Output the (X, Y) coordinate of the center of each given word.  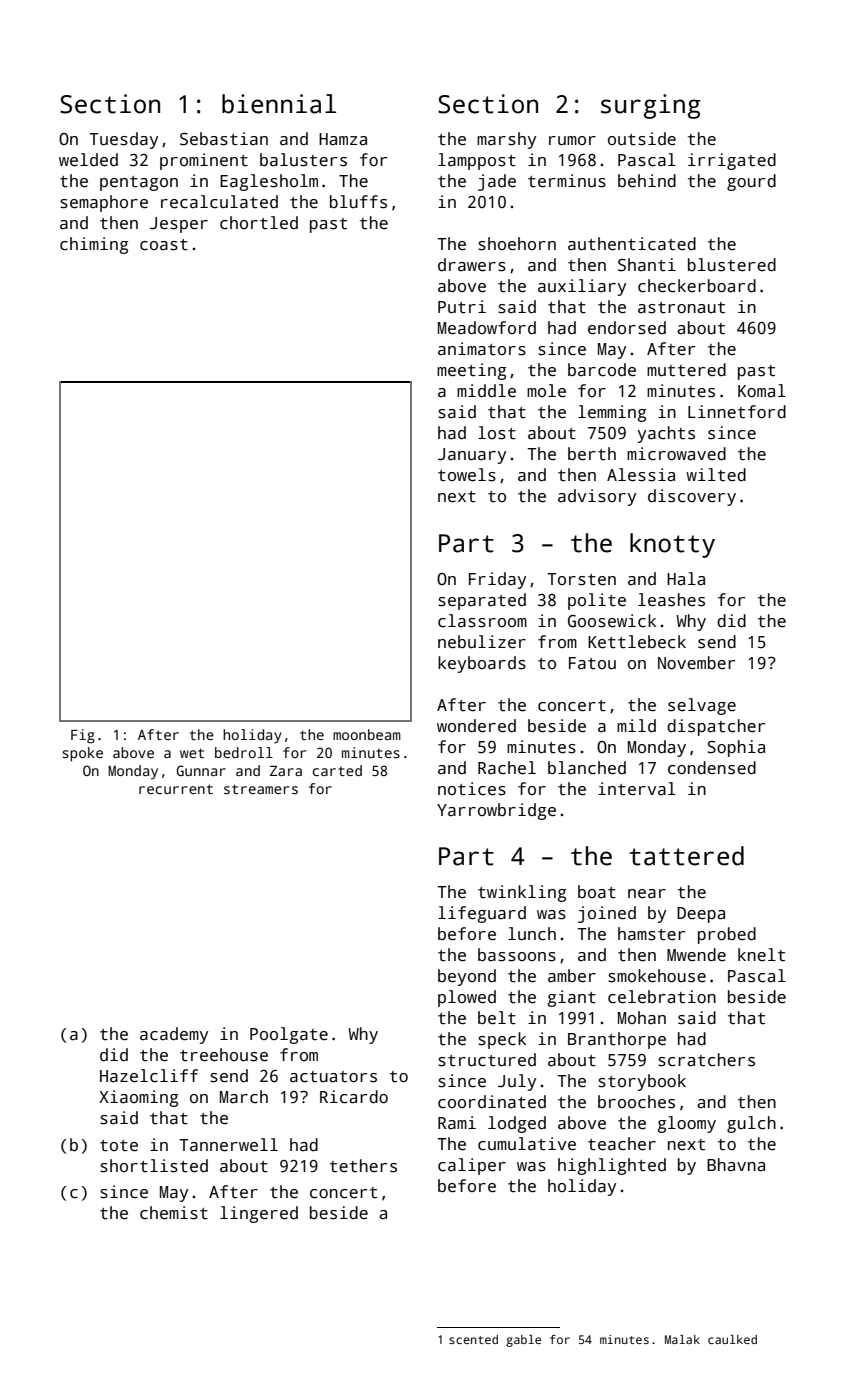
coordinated (492, 1102)
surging (650, 106)
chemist (174, 1213)
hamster (651, 934)
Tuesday (123, 140)
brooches (636, 1102)
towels (467, 475)
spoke (82, 754)
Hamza (343, 139)
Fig (83, 736)
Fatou (592, 663)
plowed (467, 998)
